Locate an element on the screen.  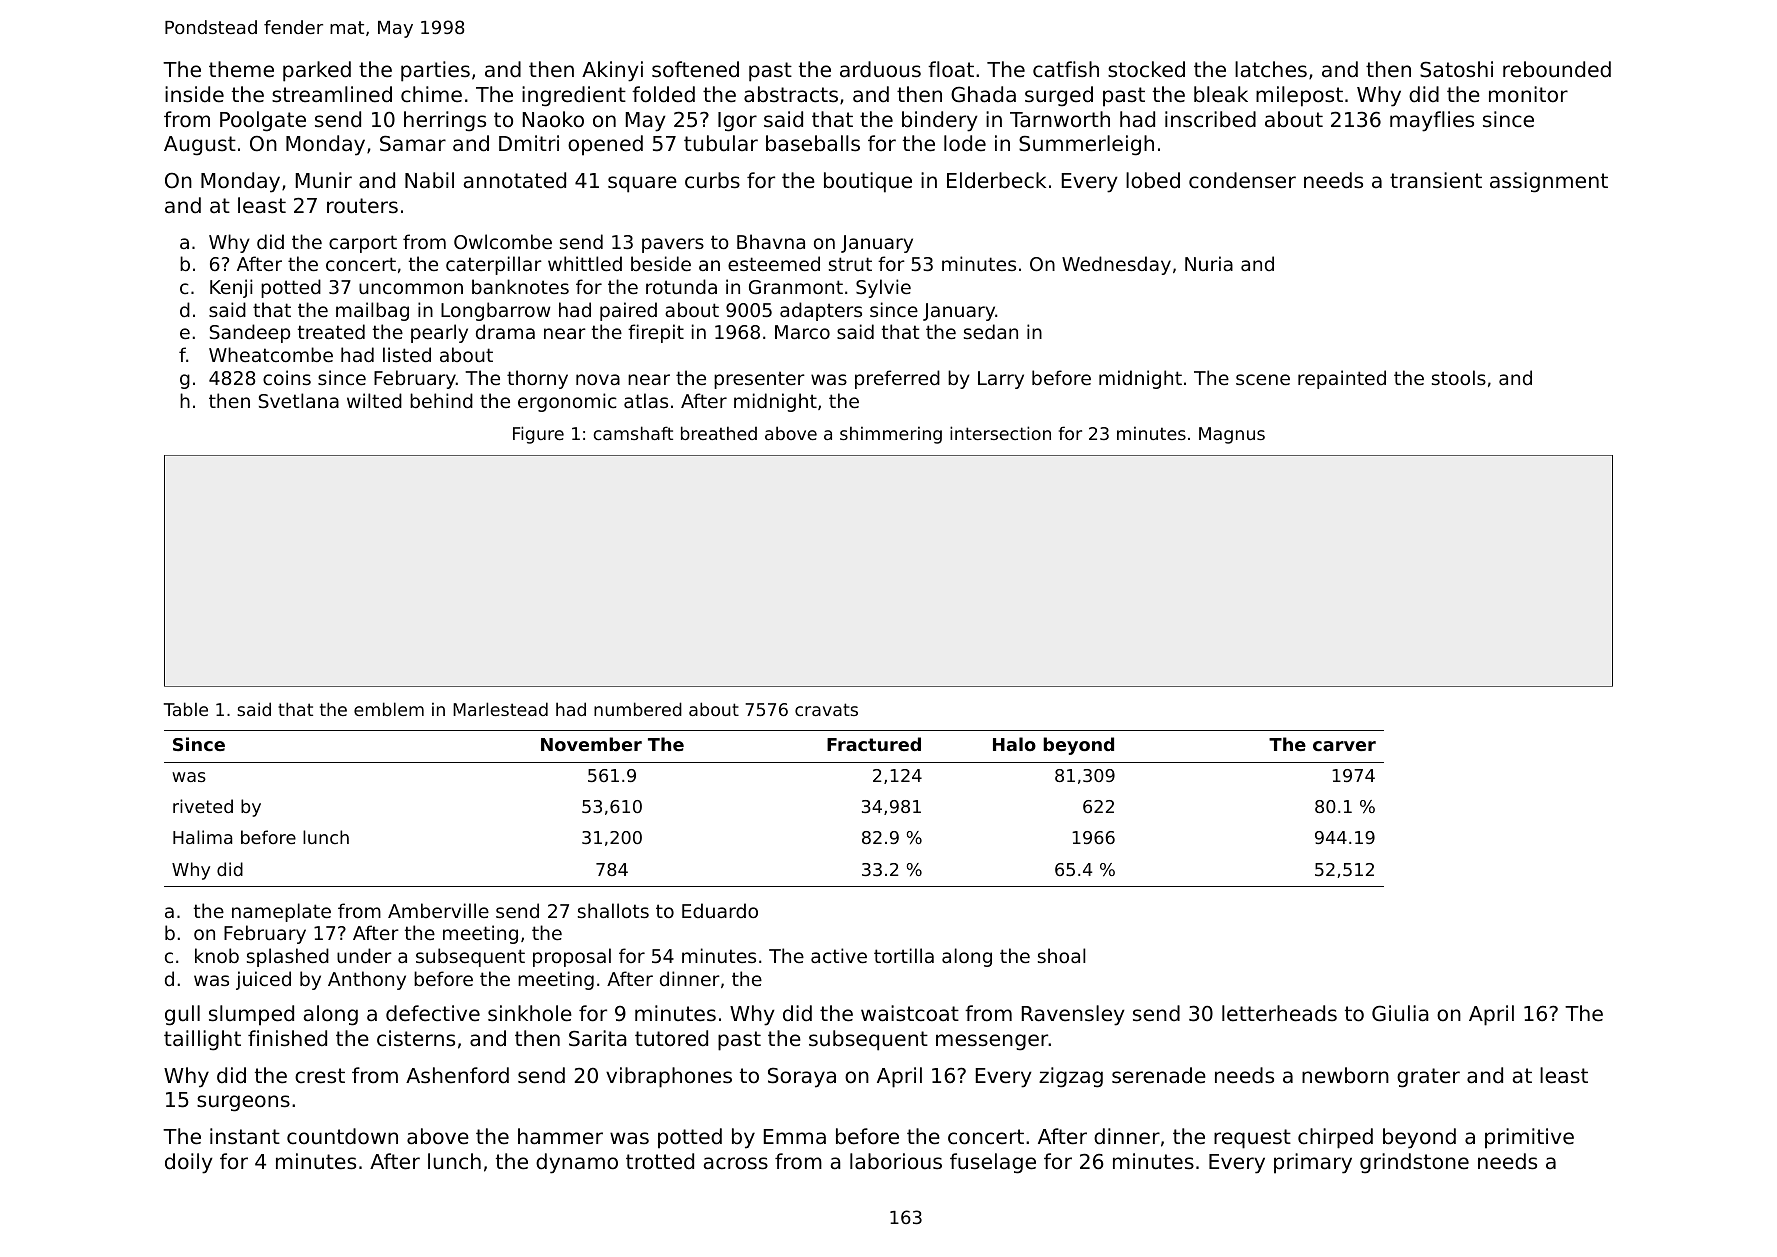
shimmering is located at coordinates (891, 435).
